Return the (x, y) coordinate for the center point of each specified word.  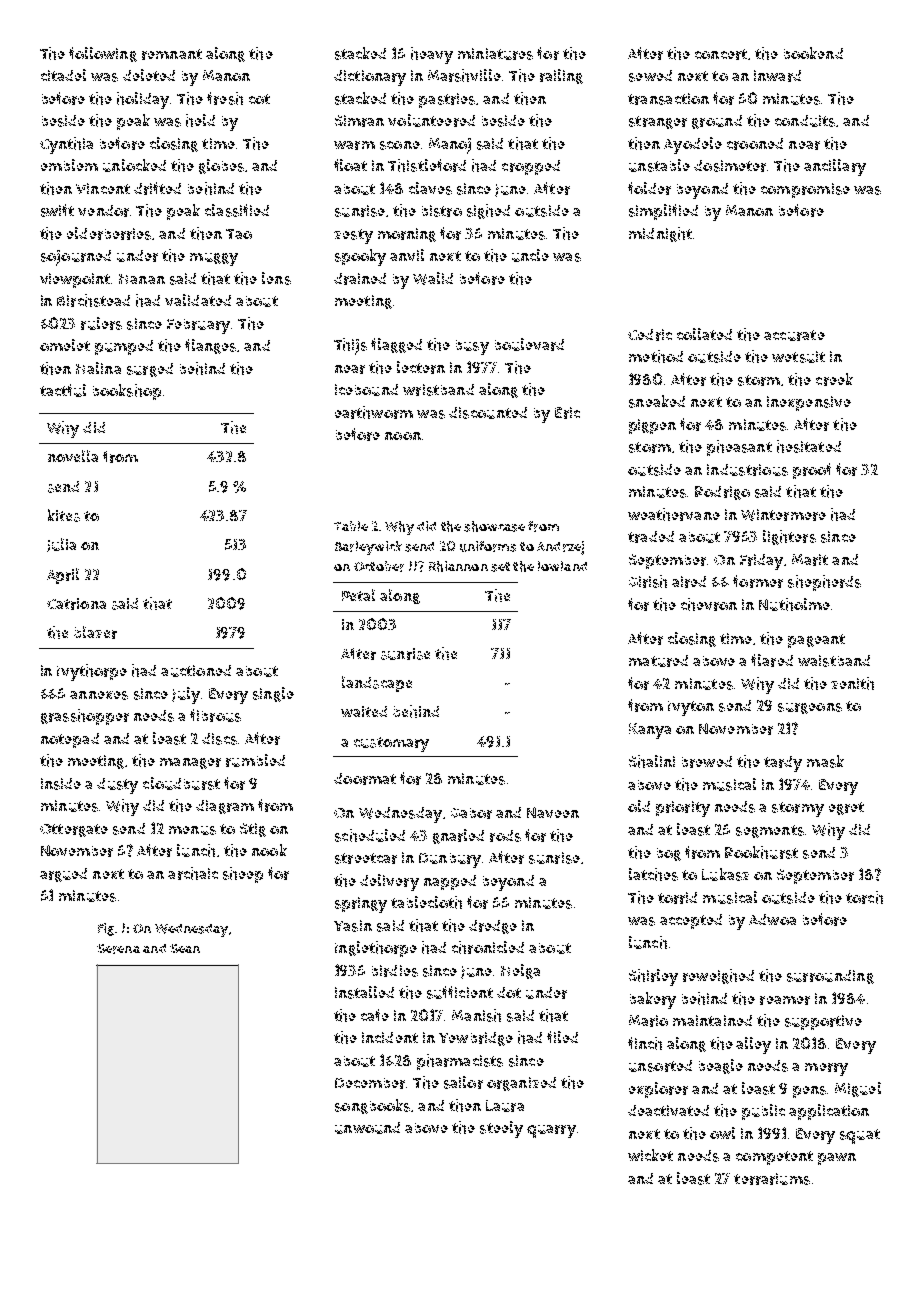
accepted (691, 921)
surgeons (810, 708)
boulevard (529, 344)
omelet (65, 345)
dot (509, 992)
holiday (144, 100)
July (186, 695)
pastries (447, 100)
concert (721, 54)
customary (391, 744)
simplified (663, 212)
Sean (185, 948)
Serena (118, 949)
